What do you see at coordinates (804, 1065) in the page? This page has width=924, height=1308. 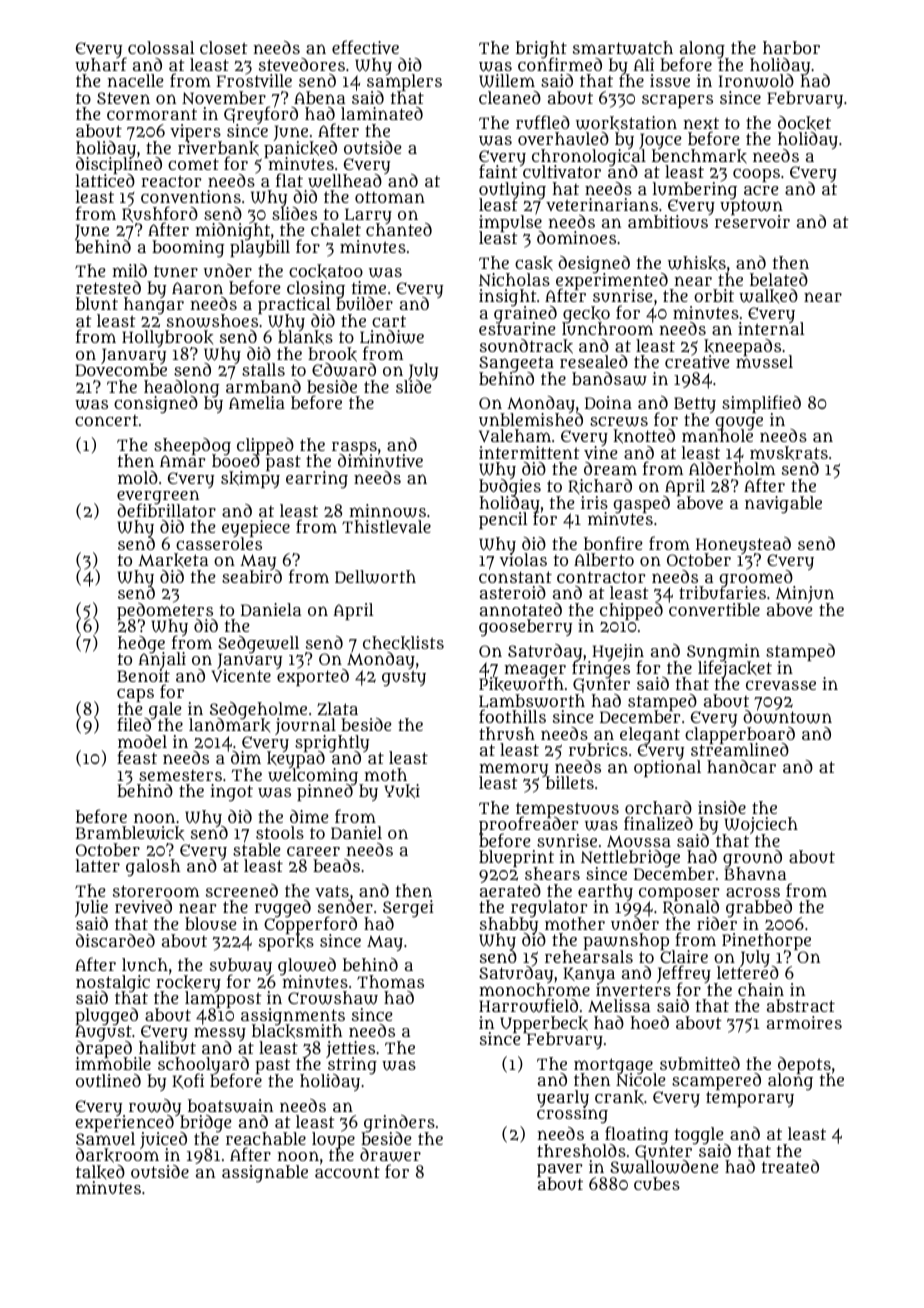 I see `depots` at bounding box center [804, 1065].
